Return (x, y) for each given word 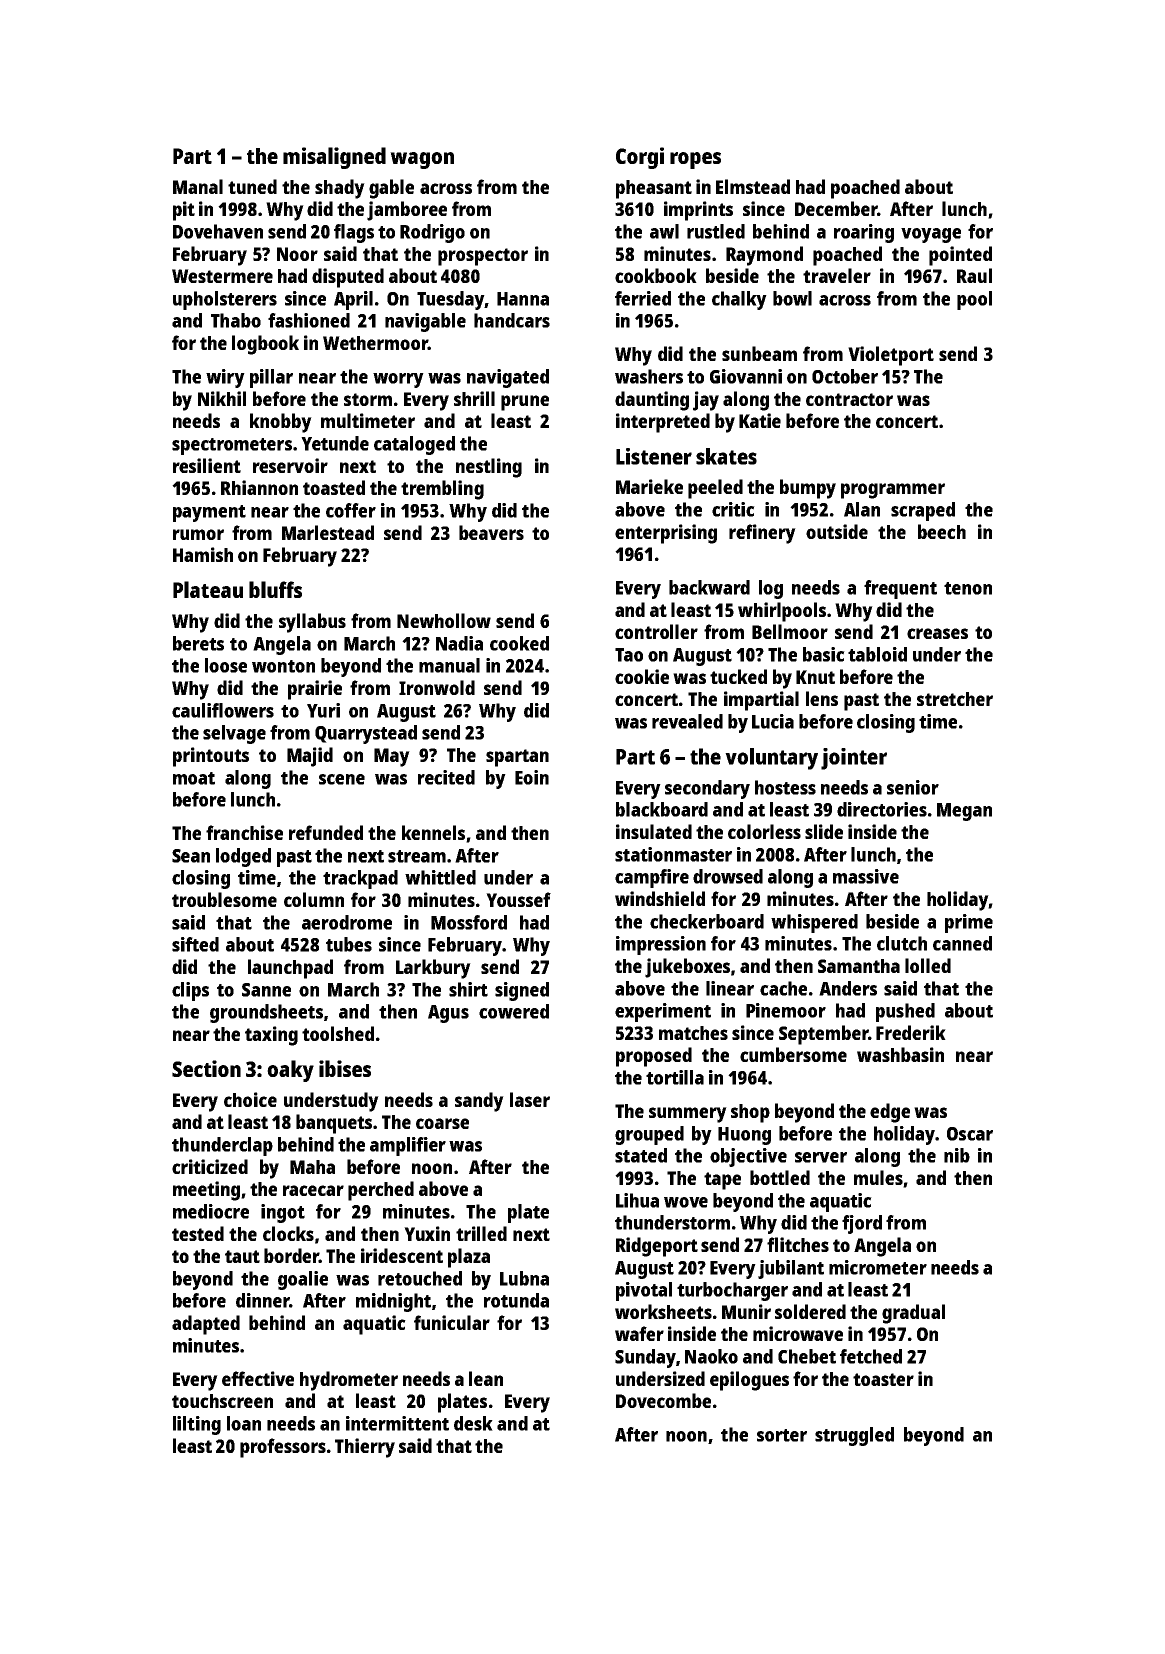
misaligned (334, 158)
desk (473, 1423)
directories (882, 809)
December (836, 208)
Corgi (640, 158)
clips (190, 991)
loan (244, 1423)
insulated (654, 831)
